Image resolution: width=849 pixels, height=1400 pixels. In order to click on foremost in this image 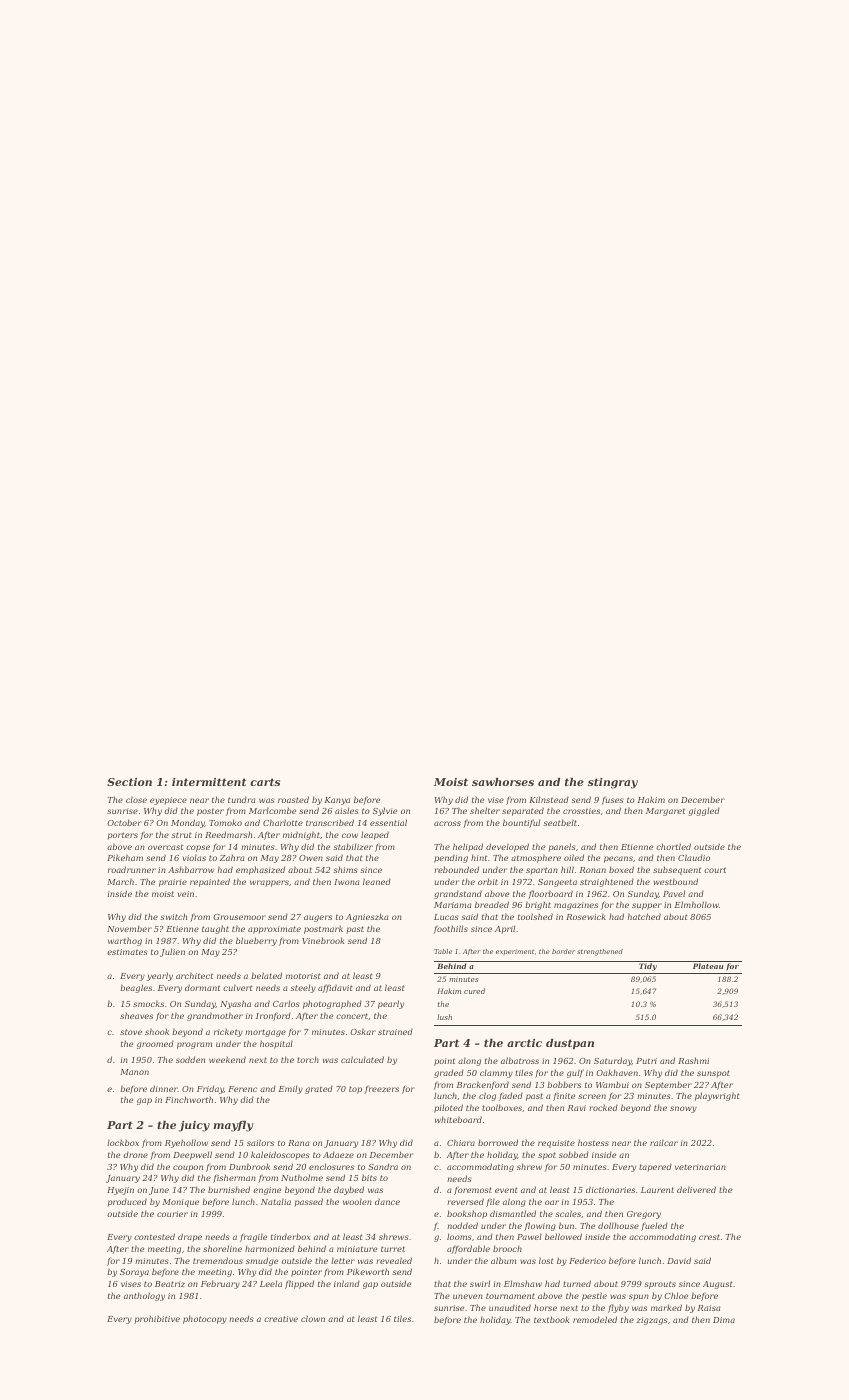, I will do `click(473, 1190)`.
